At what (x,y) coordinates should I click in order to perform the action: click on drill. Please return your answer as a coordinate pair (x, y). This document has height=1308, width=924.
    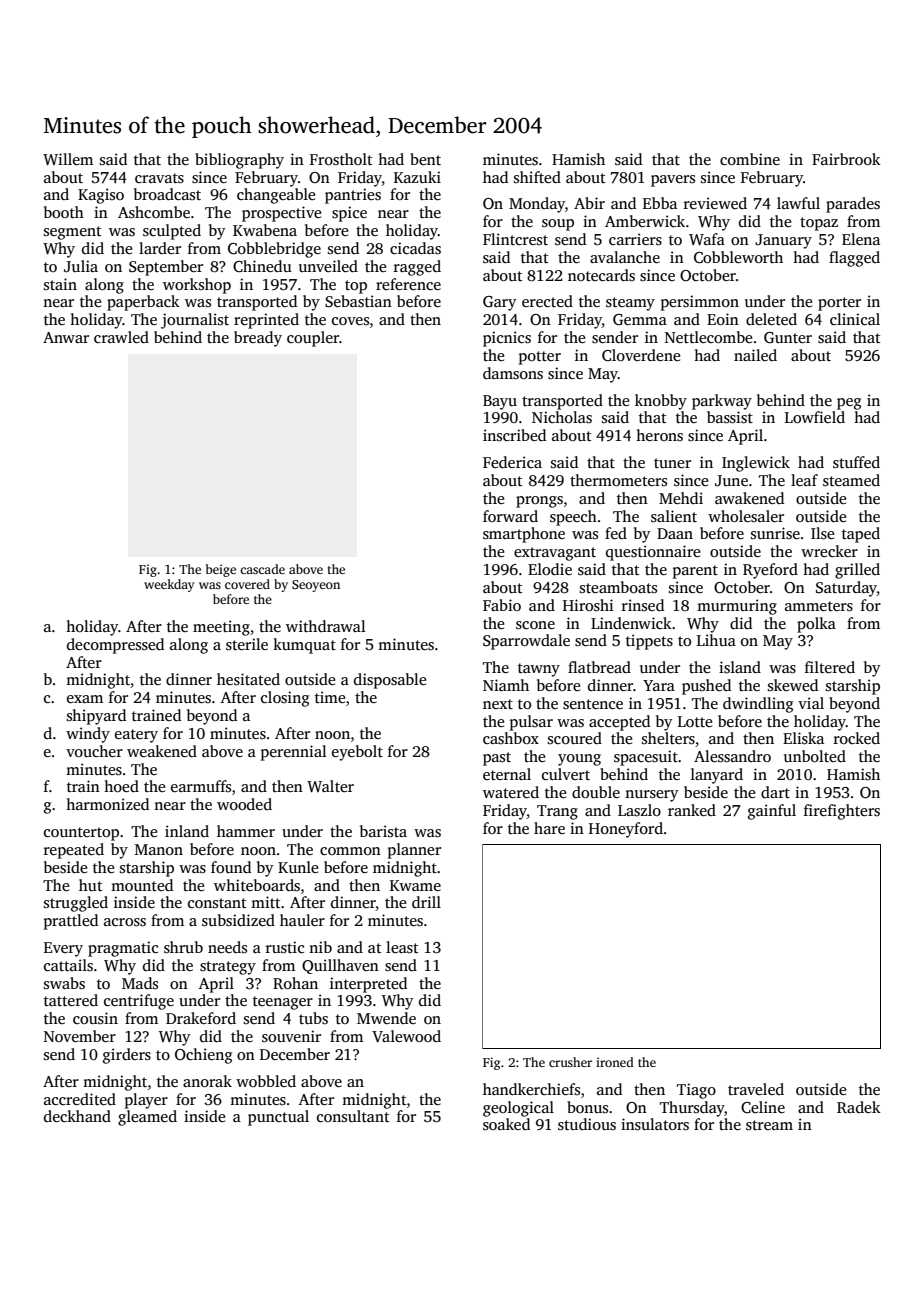
    Looking at the image, I should click on (426, 902).
